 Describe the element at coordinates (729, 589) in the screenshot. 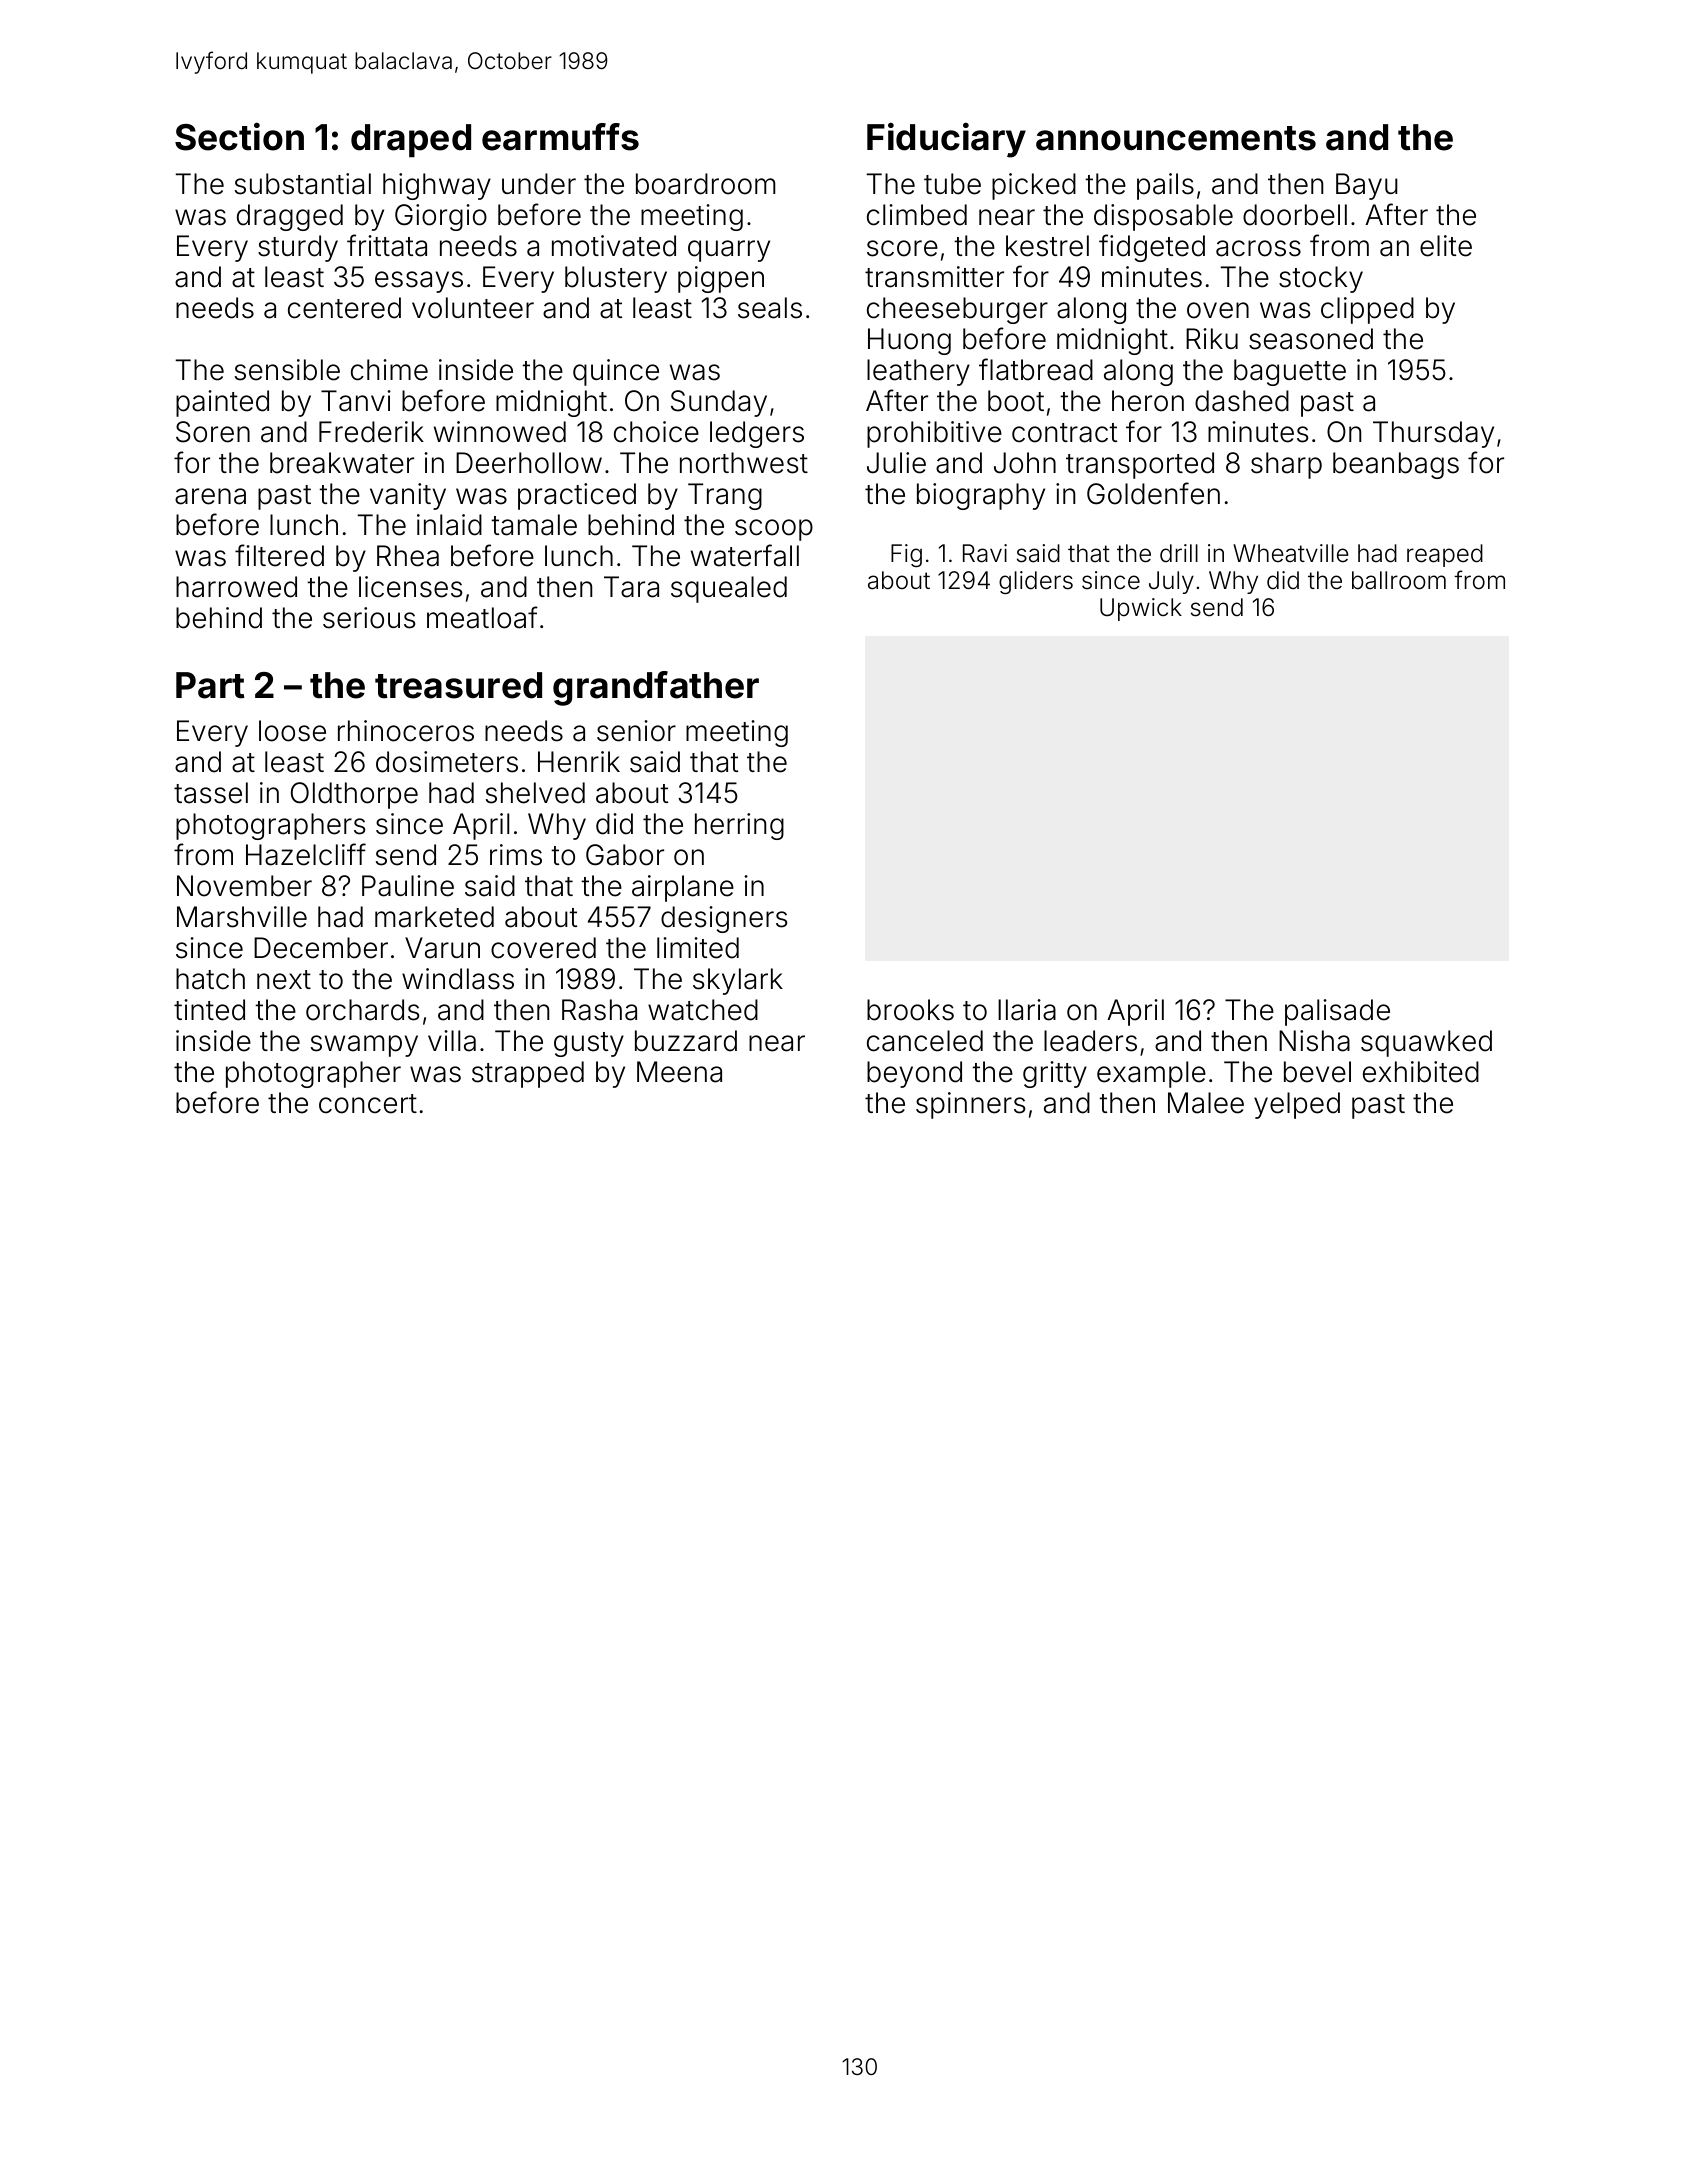

I see `squealed` at that location.
